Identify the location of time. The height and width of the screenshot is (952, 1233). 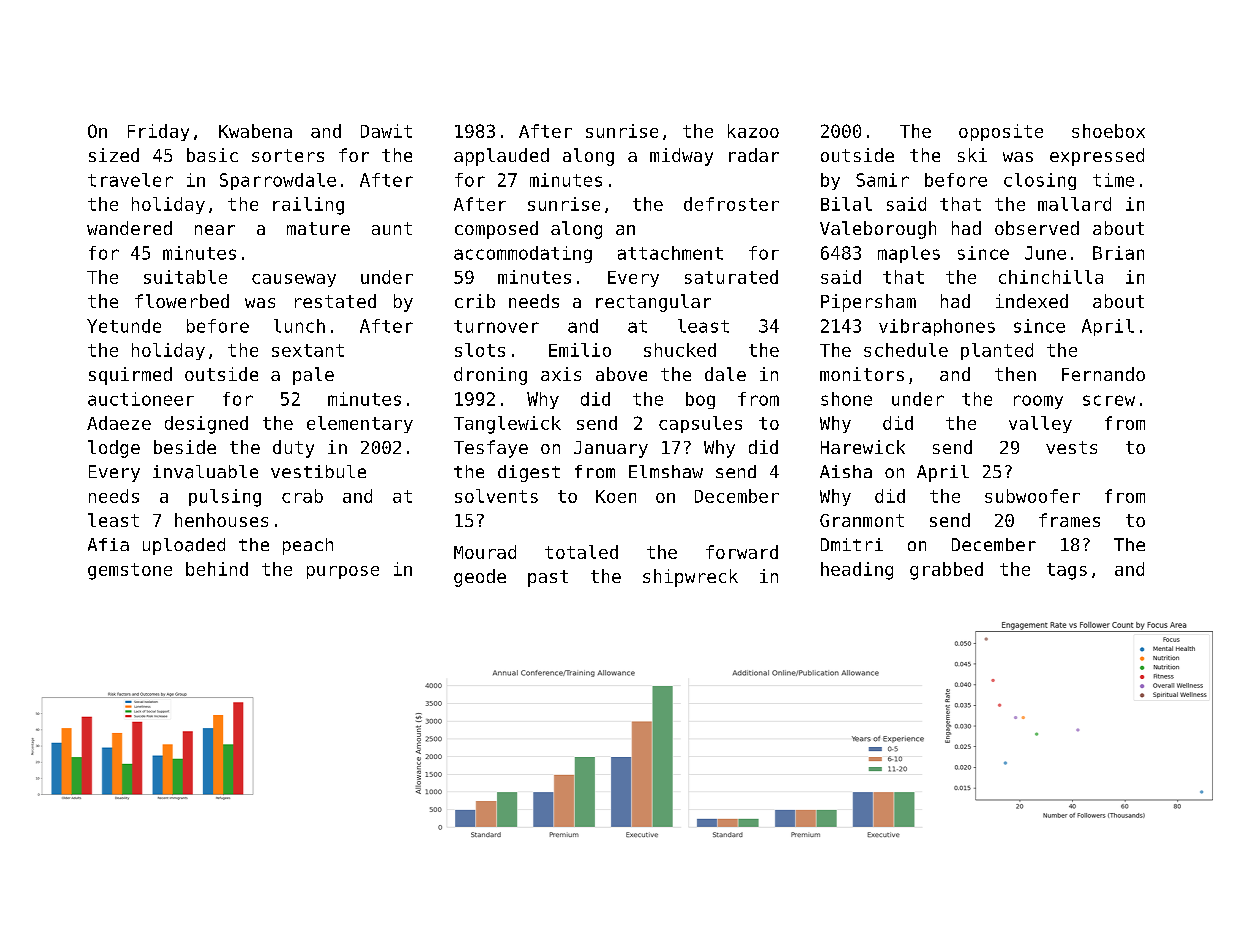
(1113, 180).
